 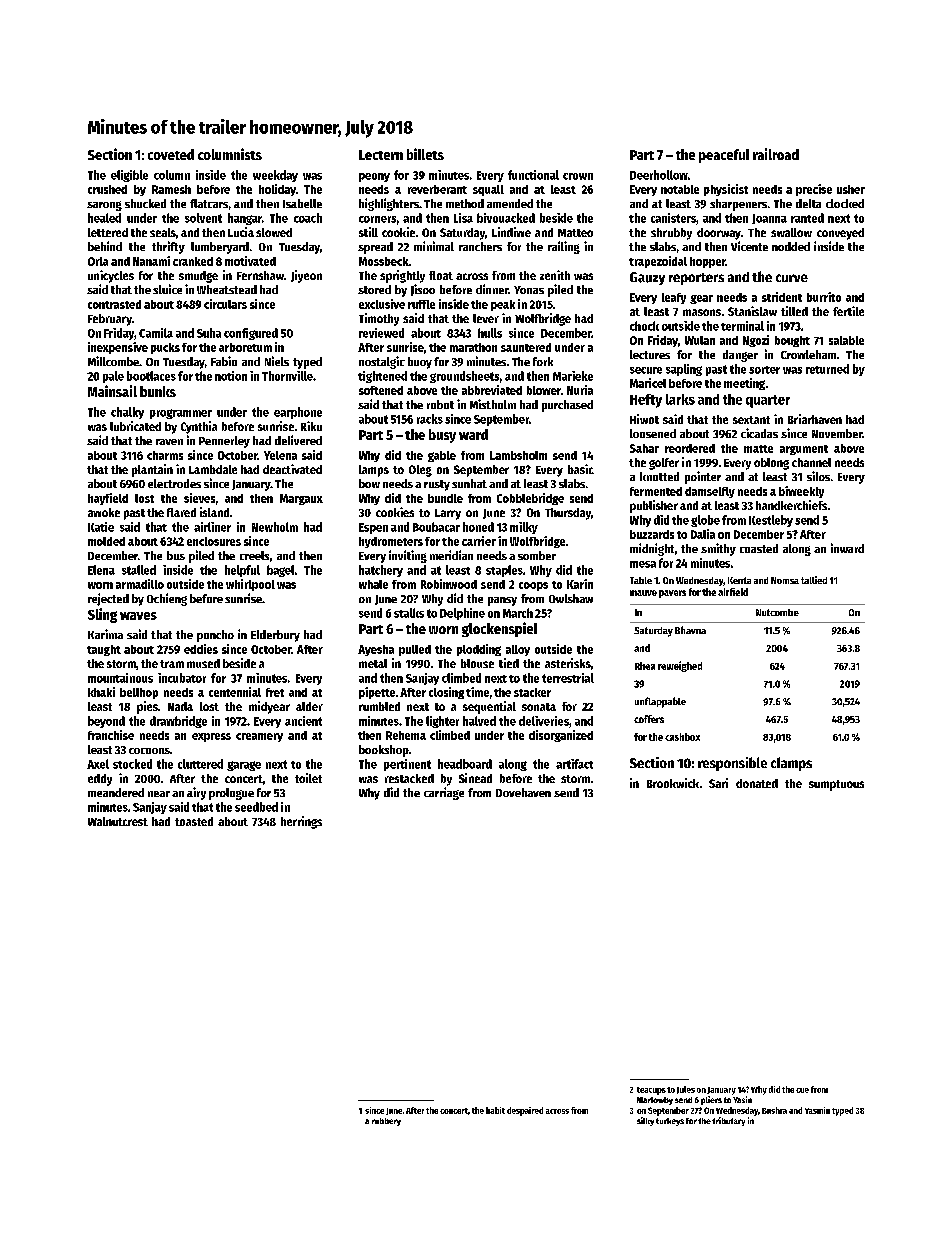 I want to click on rubbery, so click(x=386, y=1122).
